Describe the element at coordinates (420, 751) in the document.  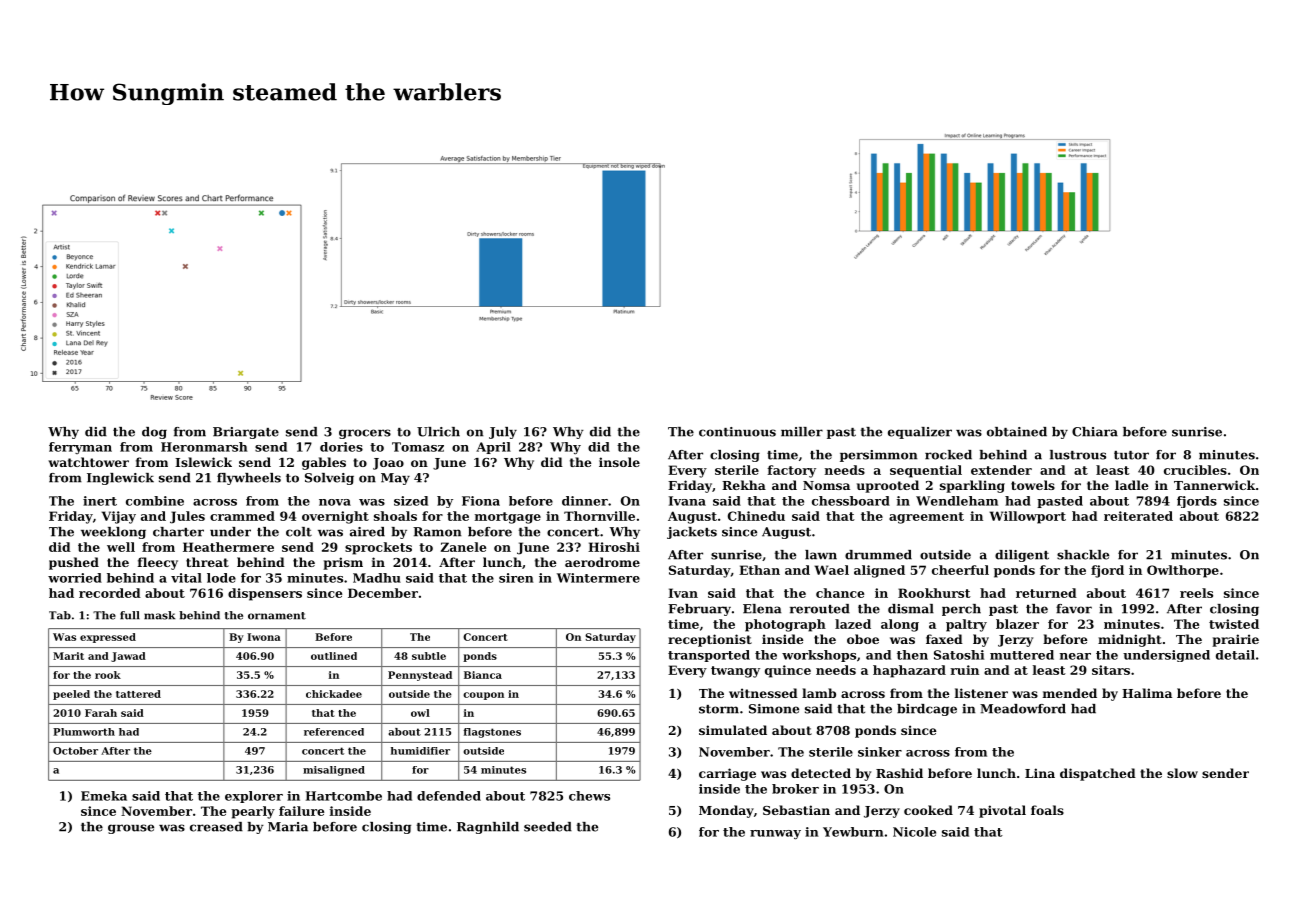
I see `humidifier` at that location.
